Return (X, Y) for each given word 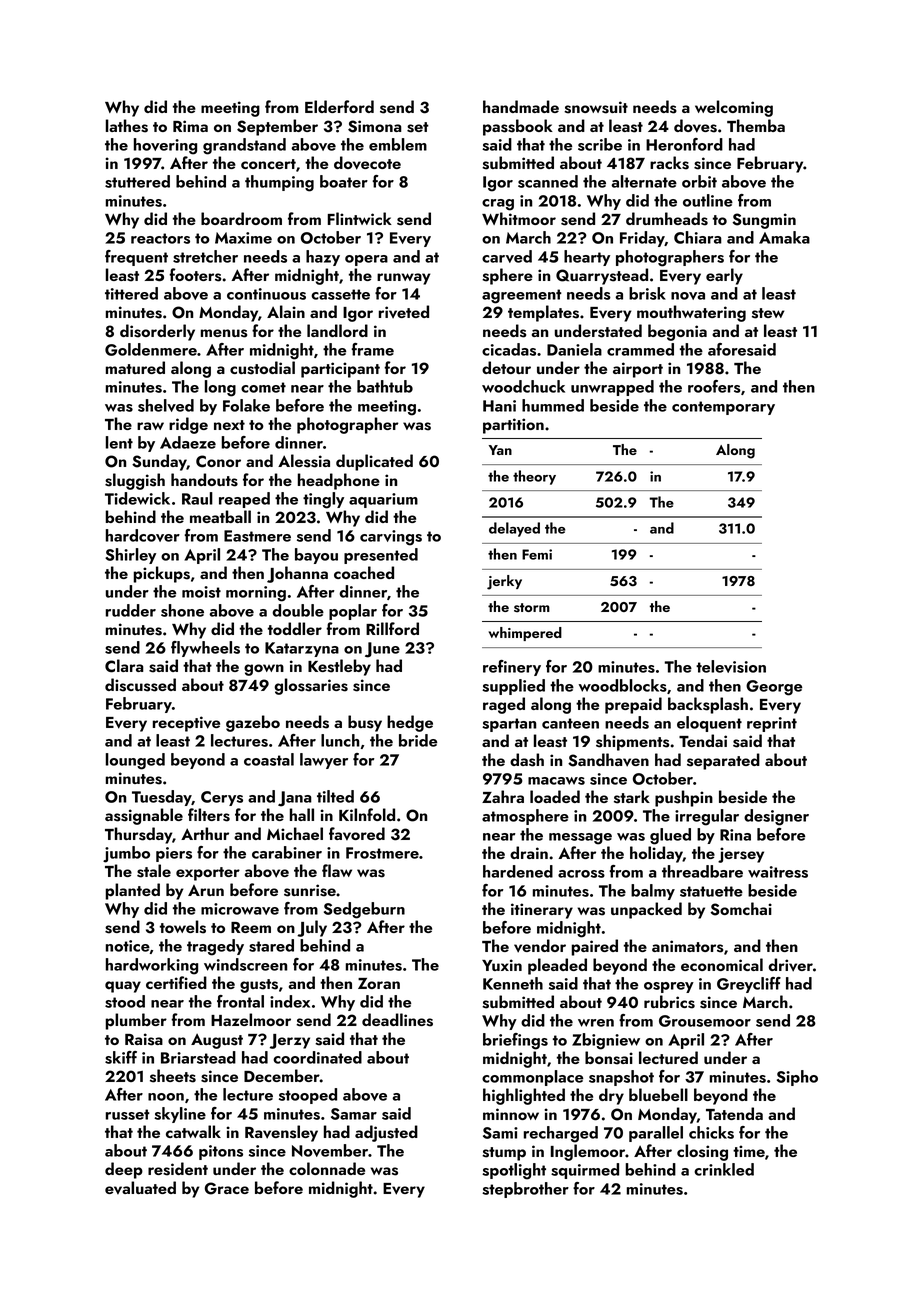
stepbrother (525, 1190)
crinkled (724, 1169)
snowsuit (596, 107)
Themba (756, 125)
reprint (772, 724)
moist (201, 592)
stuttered (137, 181)
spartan (509, 725)
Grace (227, 1188)
